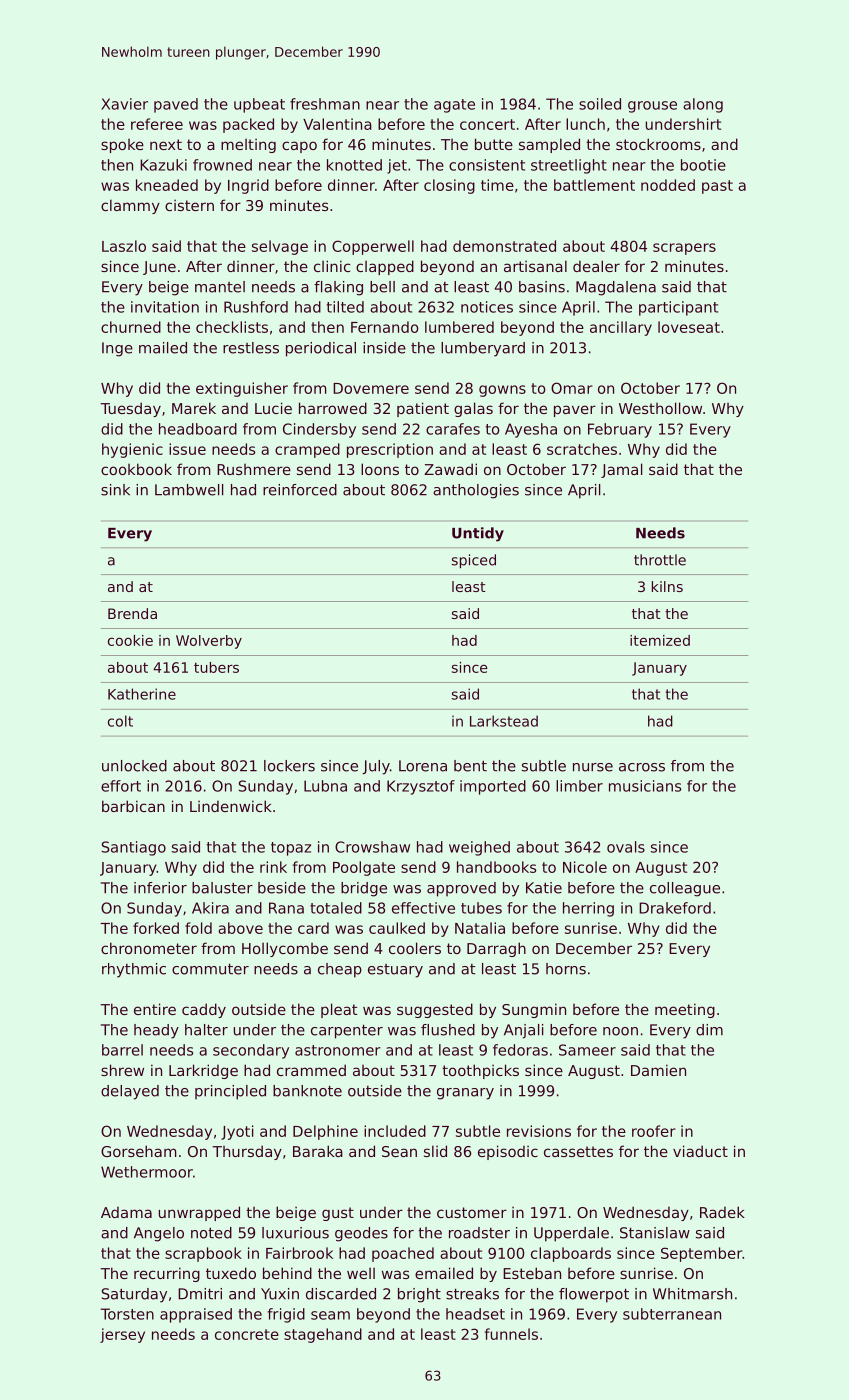 Image resolution: width=849 pixels, height=1400 pixels. What do you see at coordinates (122, 1335) in the page?
I see `jersey` at bounding box center [122, 1335].
